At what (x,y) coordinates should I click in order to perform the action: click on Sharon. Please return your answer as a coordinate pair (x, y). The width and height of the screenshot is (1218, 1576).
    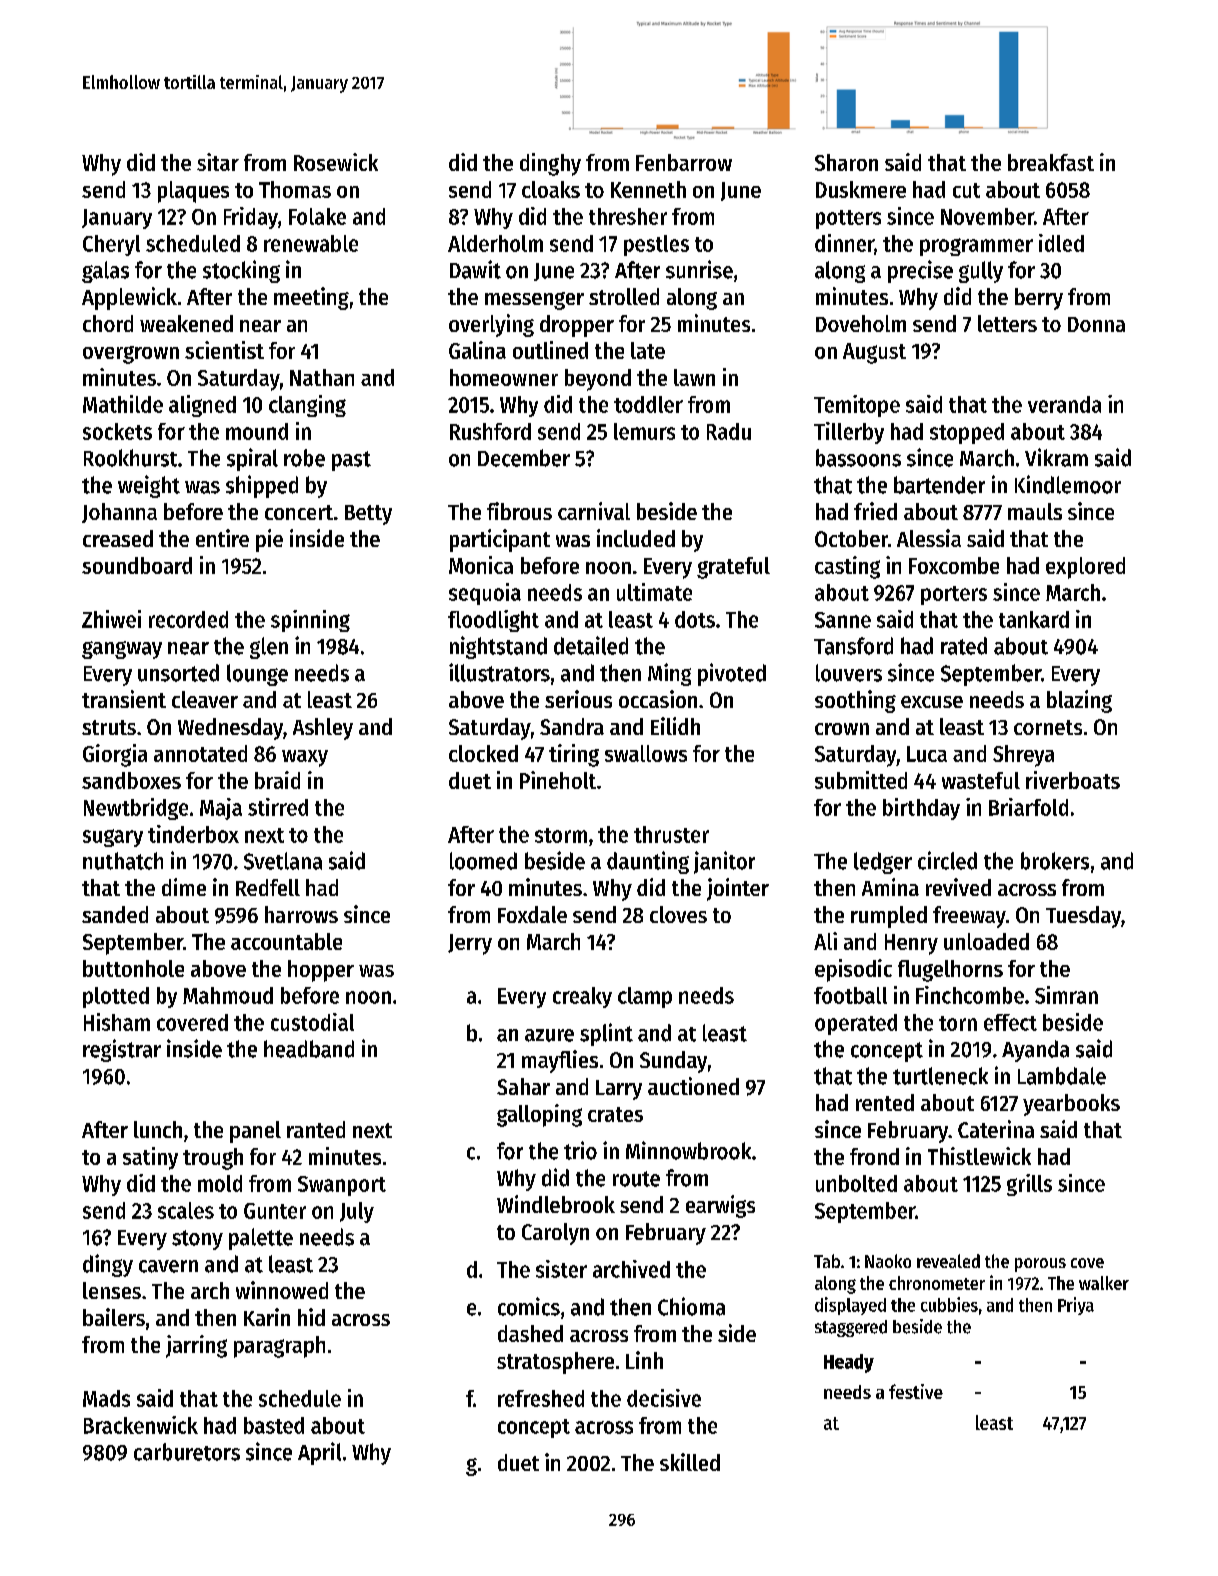
    Looking at the image, I should click on (846, 162).
